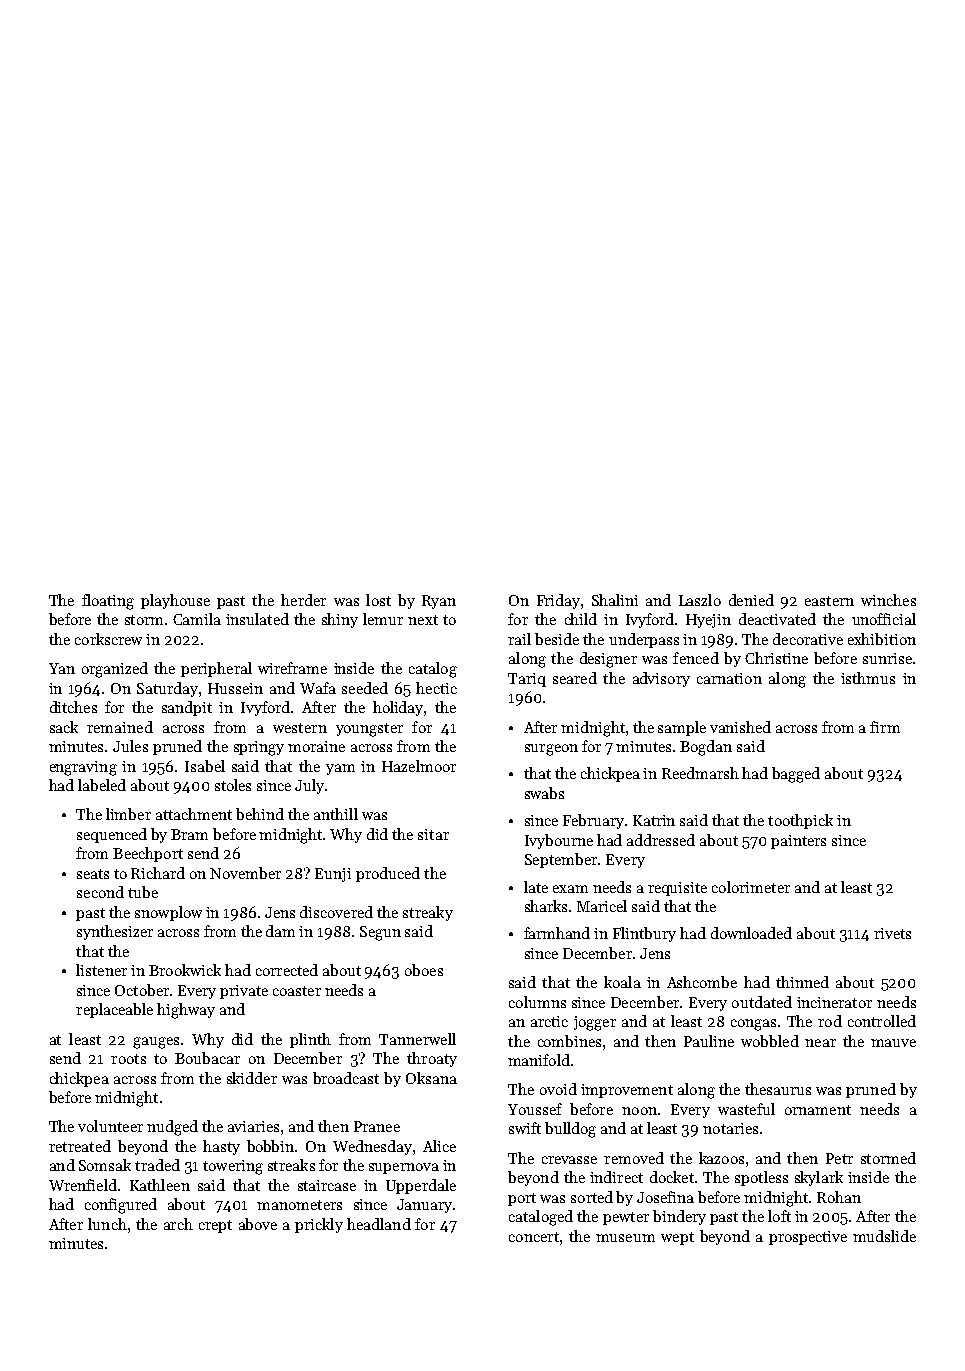 The image size is (965, 1371). Describe the element at coordinates (436, 688) in the page. I see `hectic` at that location.
